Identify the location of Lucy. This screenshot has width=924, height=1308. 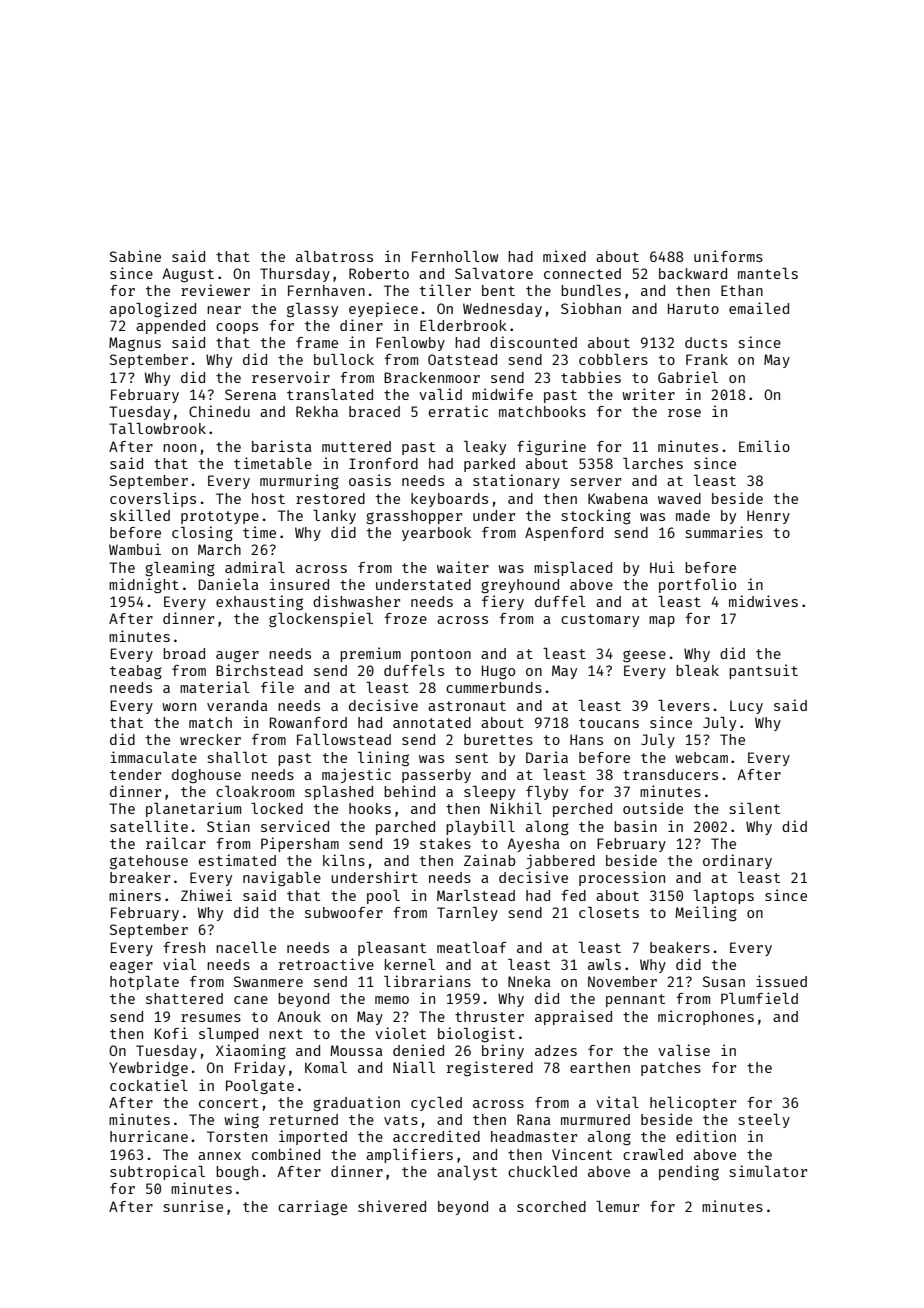
(746, 707).
